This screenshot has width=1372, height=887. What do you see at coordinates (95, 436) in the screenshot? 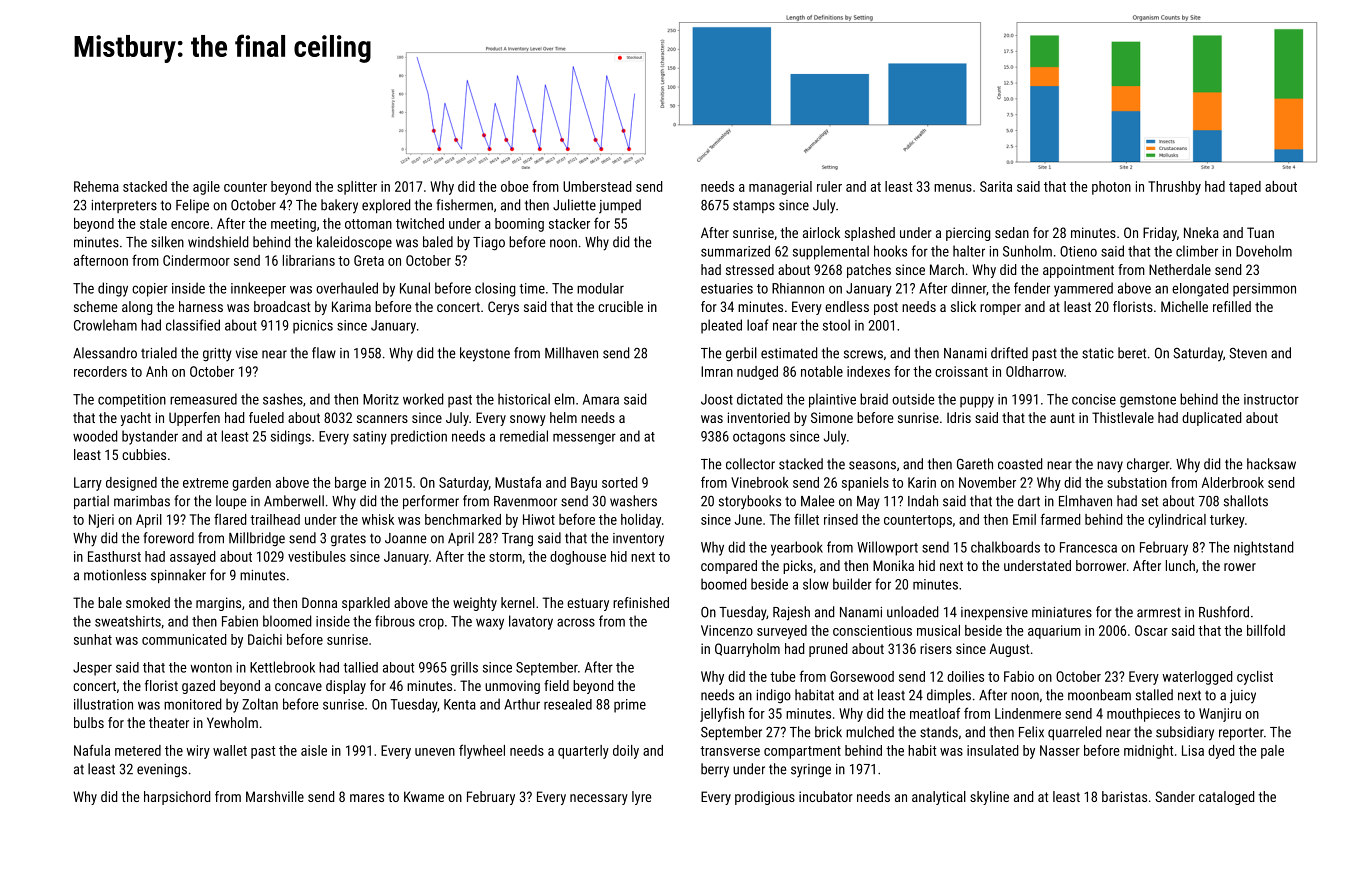
I see `wooded` at bounding box center [95, 436].
